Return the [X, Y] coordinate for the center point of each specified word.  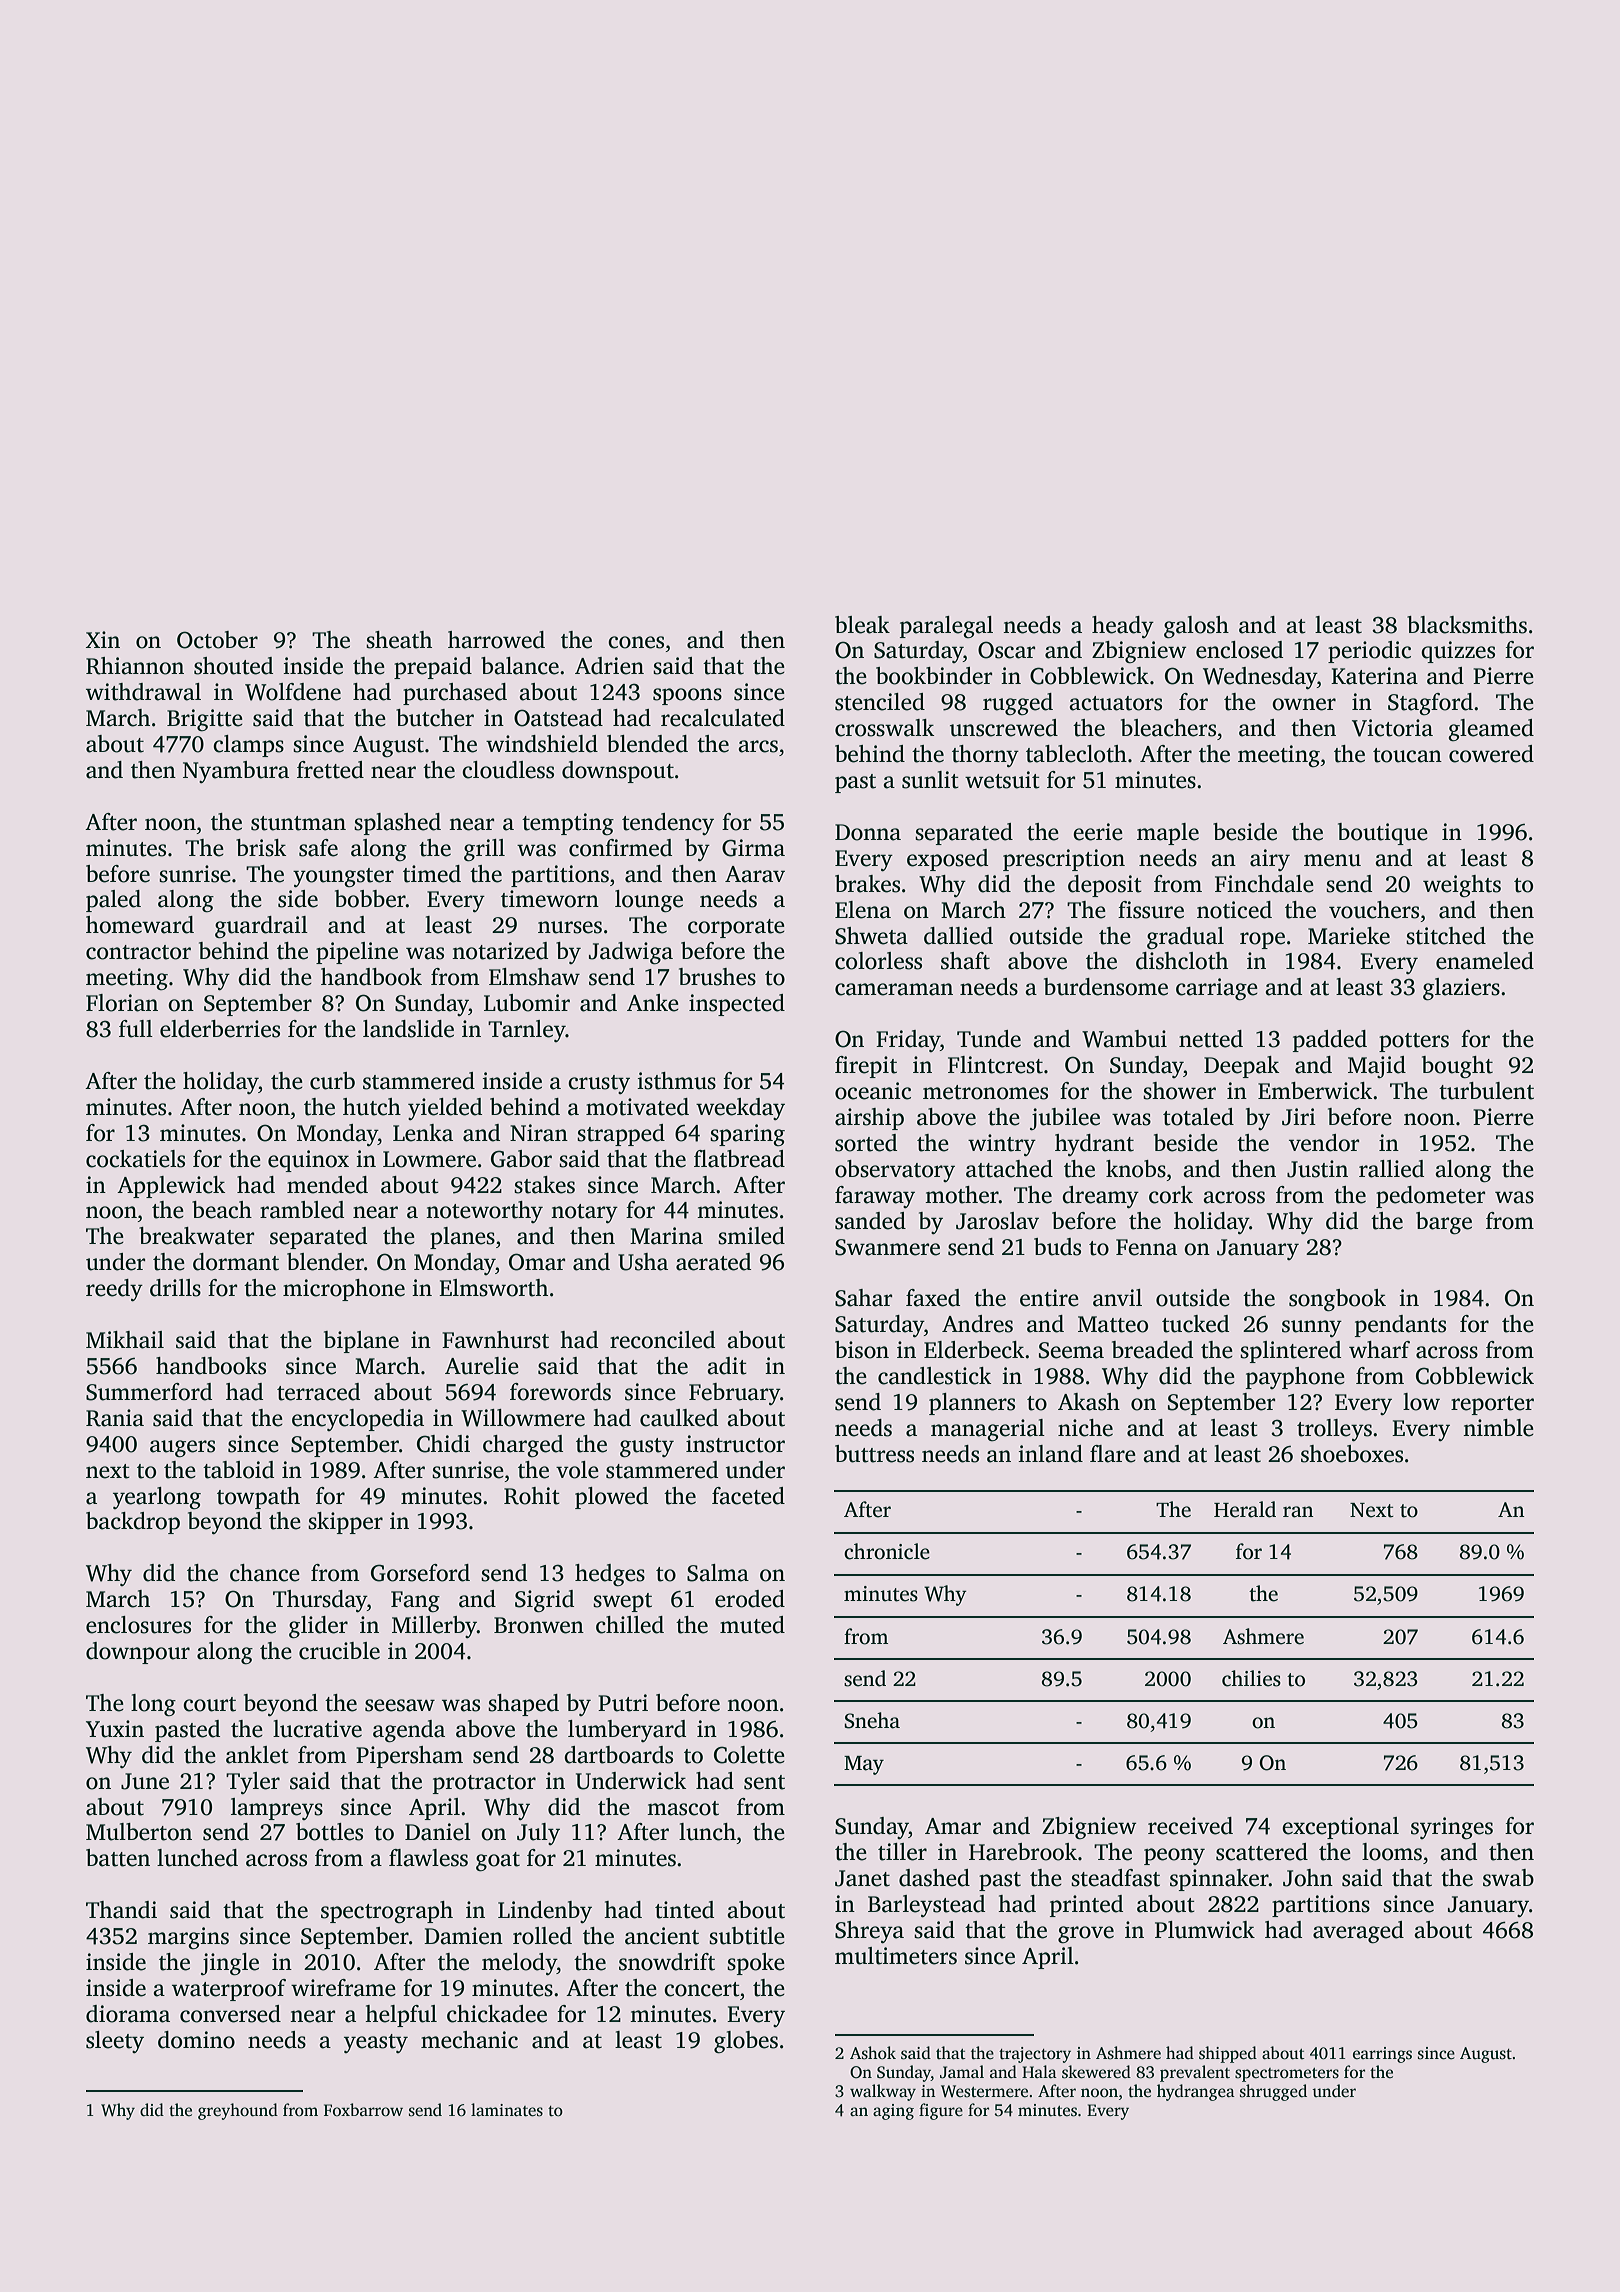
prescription [1064, 860]
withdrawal [143, 692]
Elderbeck [974, 1350]
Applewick [171, 1187]
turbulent [1486, 1091]
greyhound [238, 2111]
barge [1444, 1223]
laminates [507, 2110]
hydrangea [1196, 2092]
